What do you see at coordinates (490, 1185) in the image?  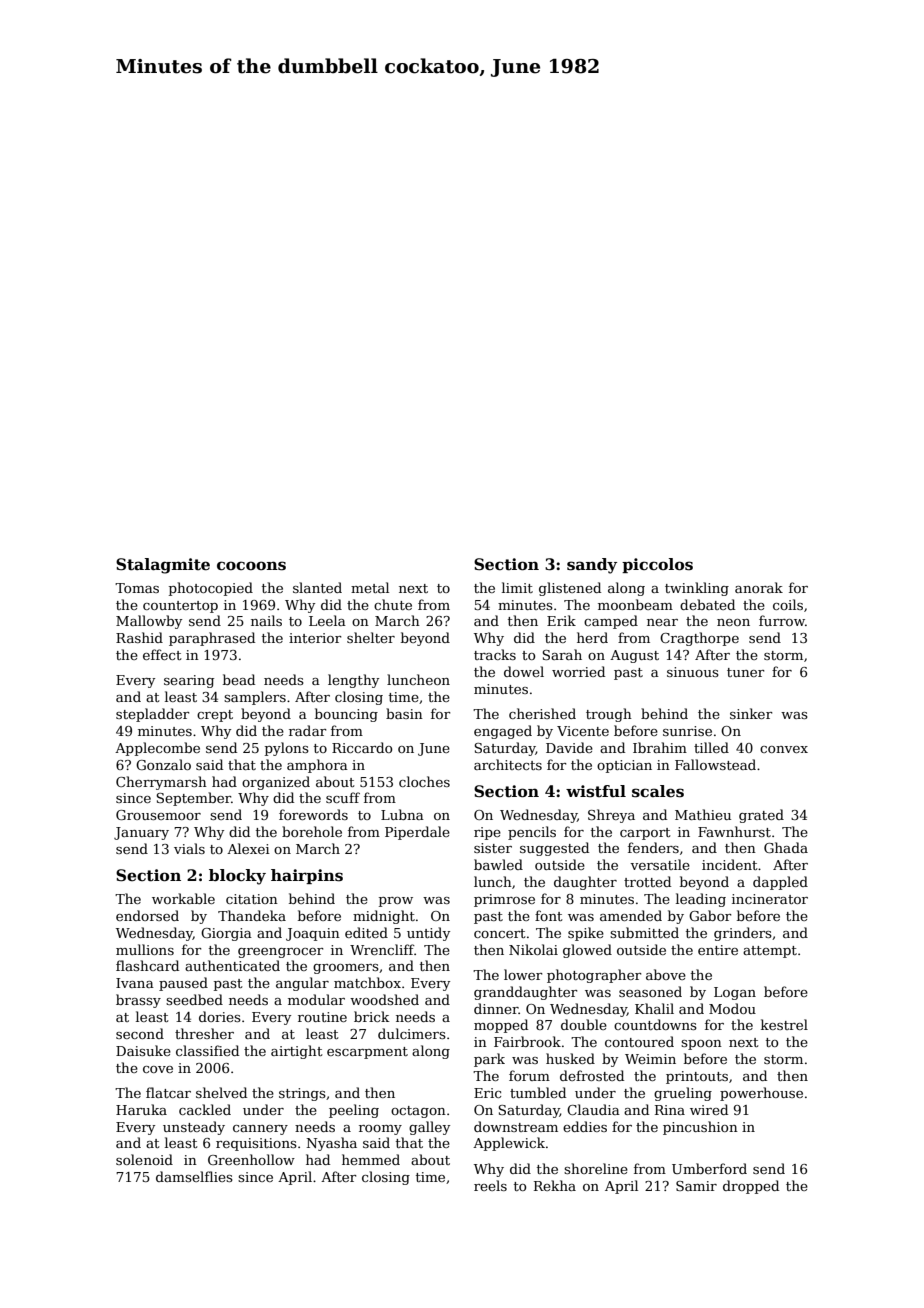 I see `reels` at bounding box center [490, 1185].
